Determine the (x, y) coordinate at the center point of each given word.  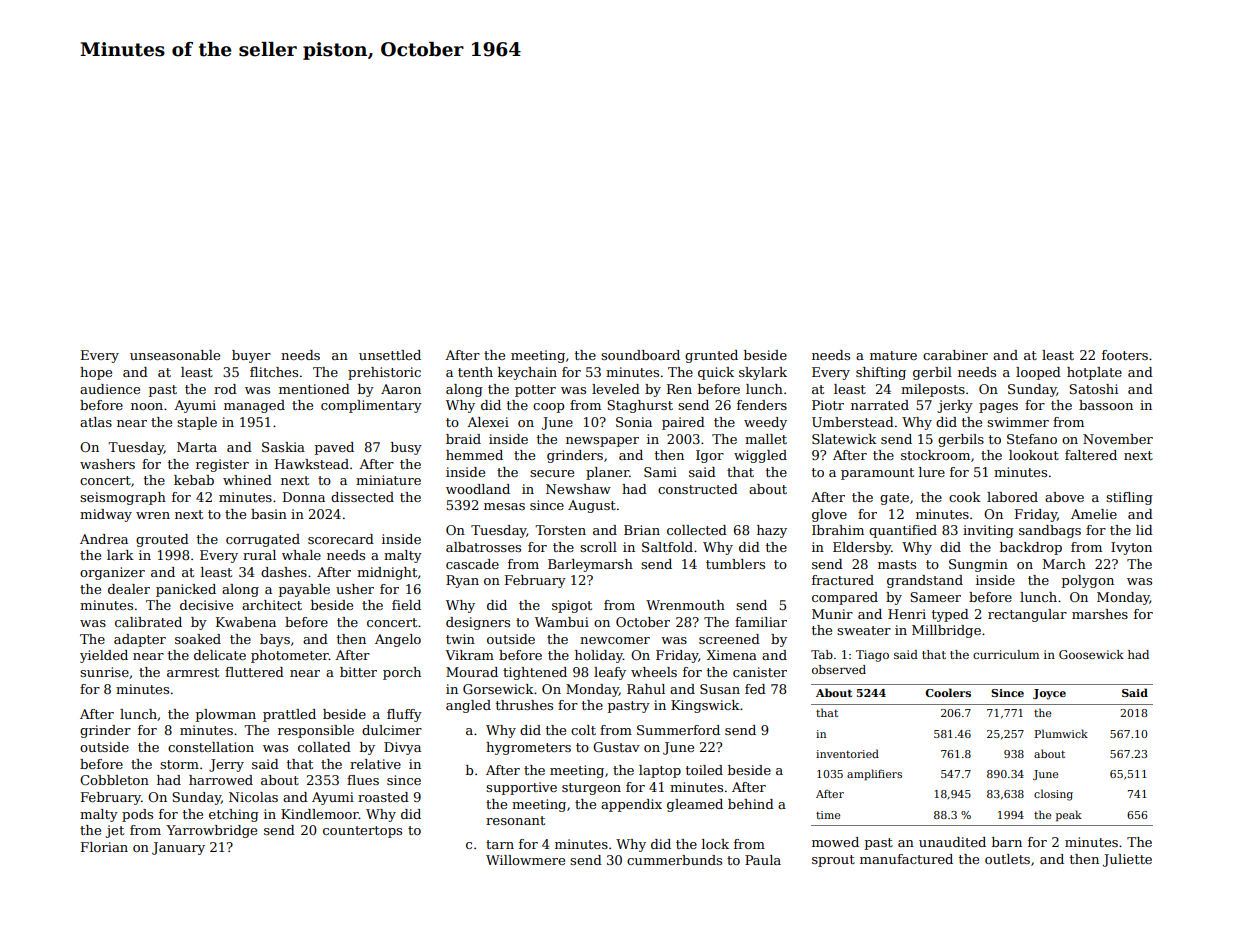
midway (106, 515)
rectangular (1027, 615)
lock (715, 844)
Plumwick (1061, 733)
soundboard (640, 355)
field (406, 605)
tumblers (735, 564)
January (178, 848)
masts (897, 564)
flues (363, 780)
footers (1125, 355)
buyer (251, 356)
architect (272, 605)
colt (583, 730)
